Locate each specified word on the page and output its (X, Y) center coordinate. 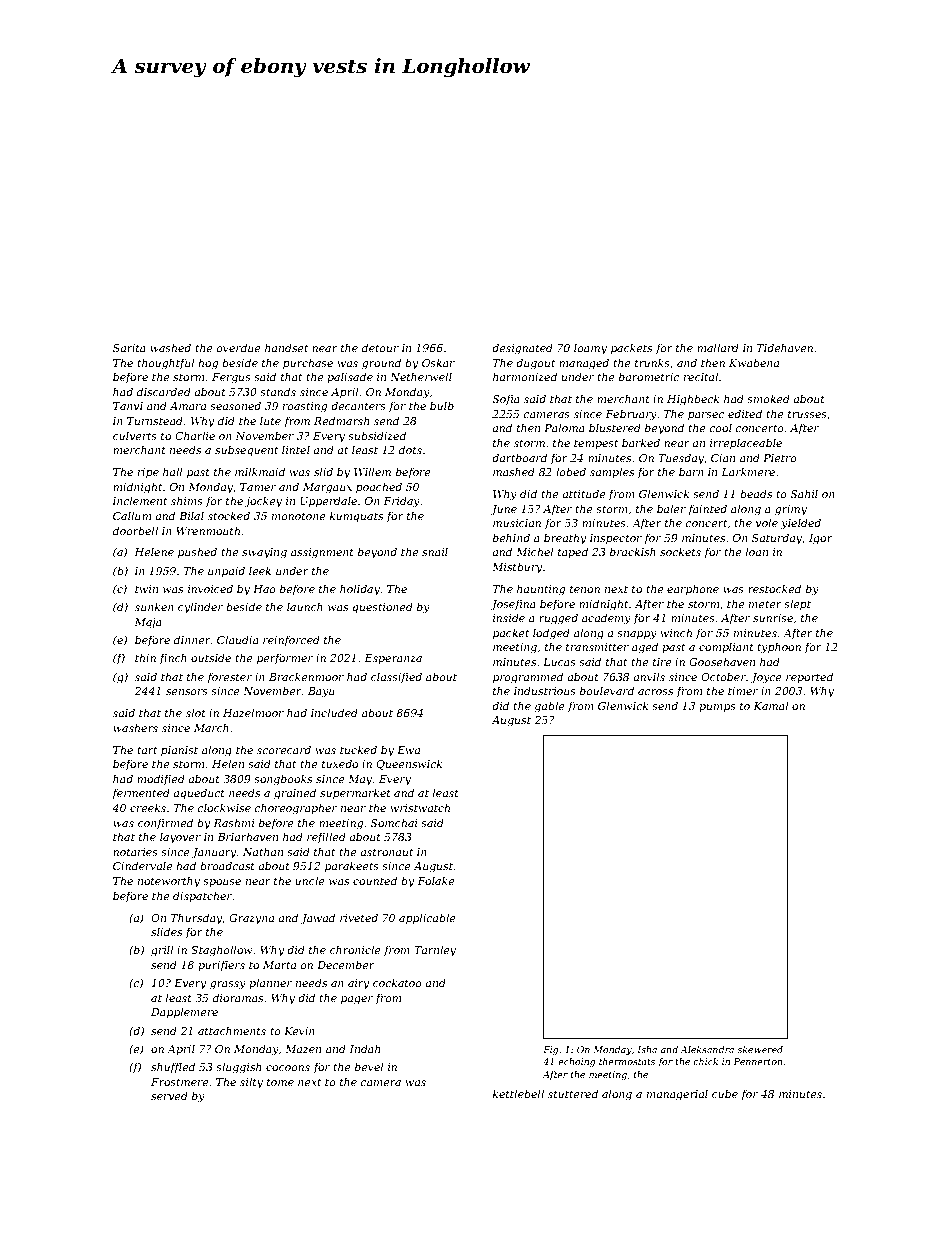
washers (135, 727)
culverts (135, 435)
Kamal (771, 705)
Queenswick (409, 764)
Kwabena (754, 362)
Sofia (506, 399)
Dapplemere (184, 1012)
